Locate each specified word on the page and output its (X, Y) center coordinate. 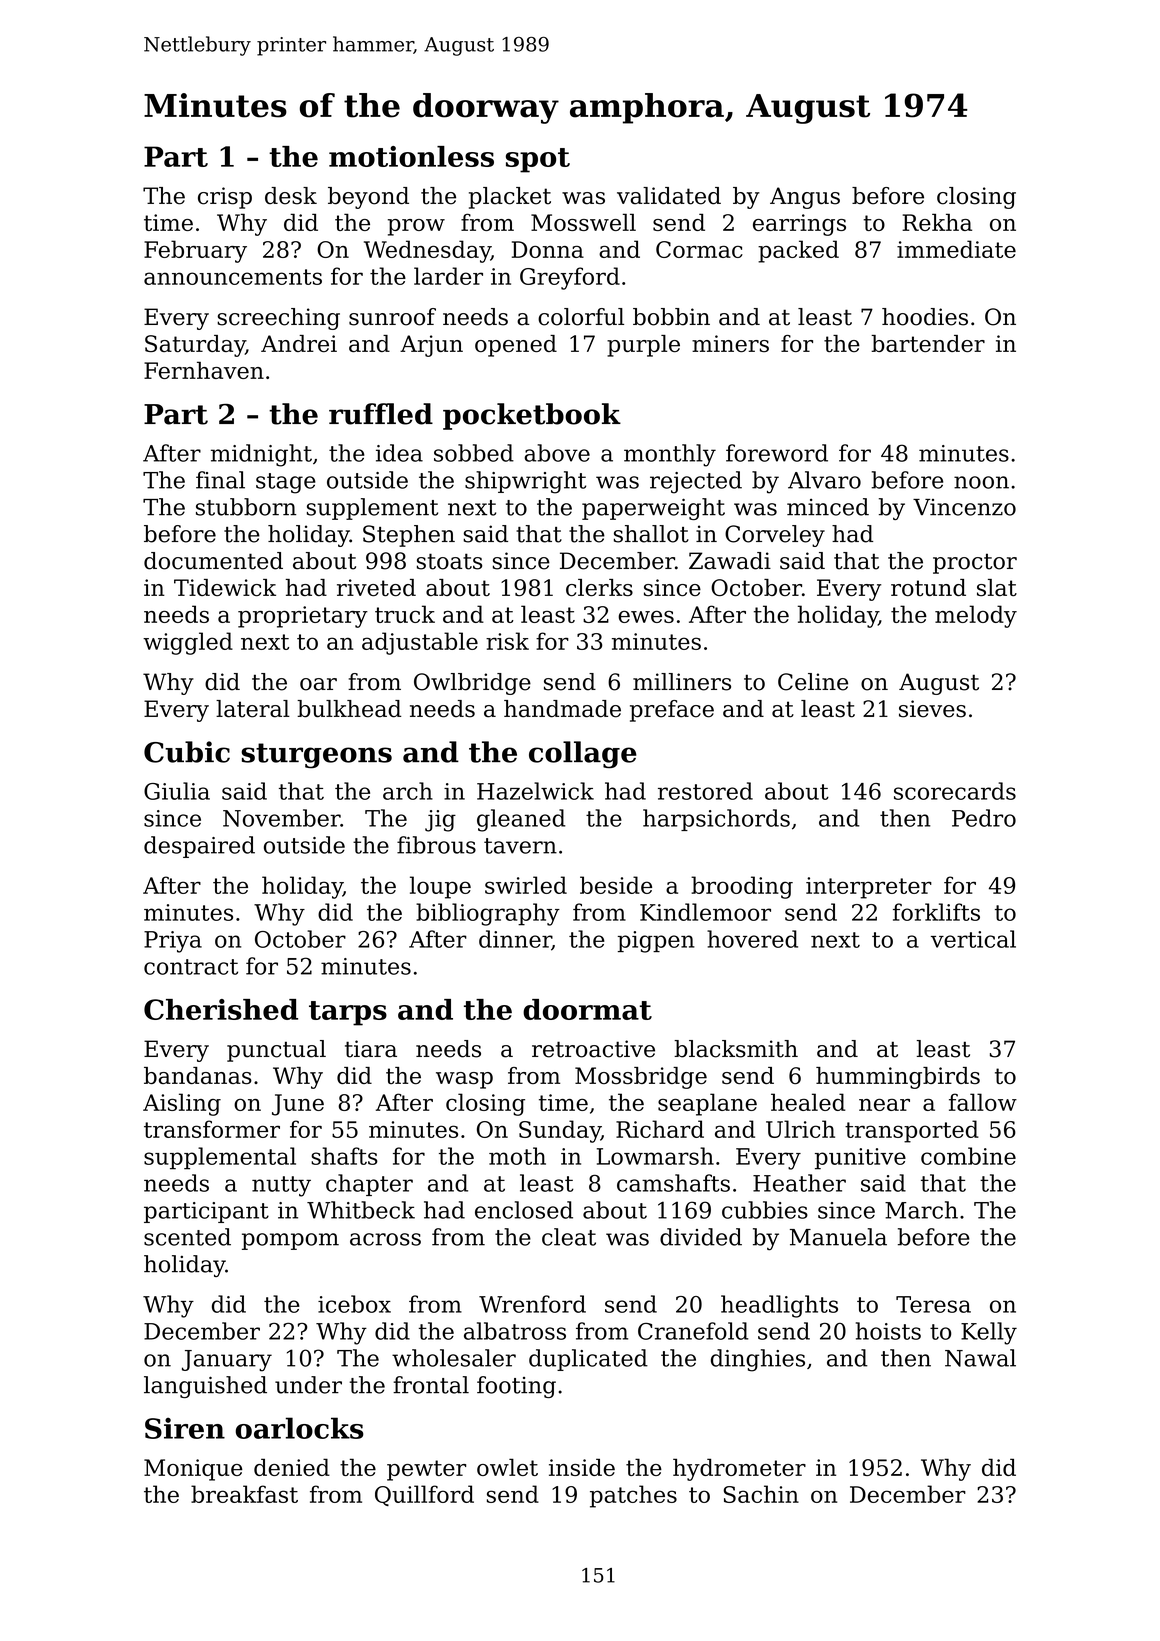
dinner (515, 940)
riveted (376, 587)
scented (187, 1237)
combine (968, 1156)
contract (191, 967)
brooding (742, 887)
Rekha (937, 222)
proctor (975, 563)
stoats (449, 561)
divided (701, 1237)
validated (669, 196)
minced (828, 507)
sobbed (474, 453)
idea (399, 453)
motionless (411, 156)
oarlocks (299, 1428)
